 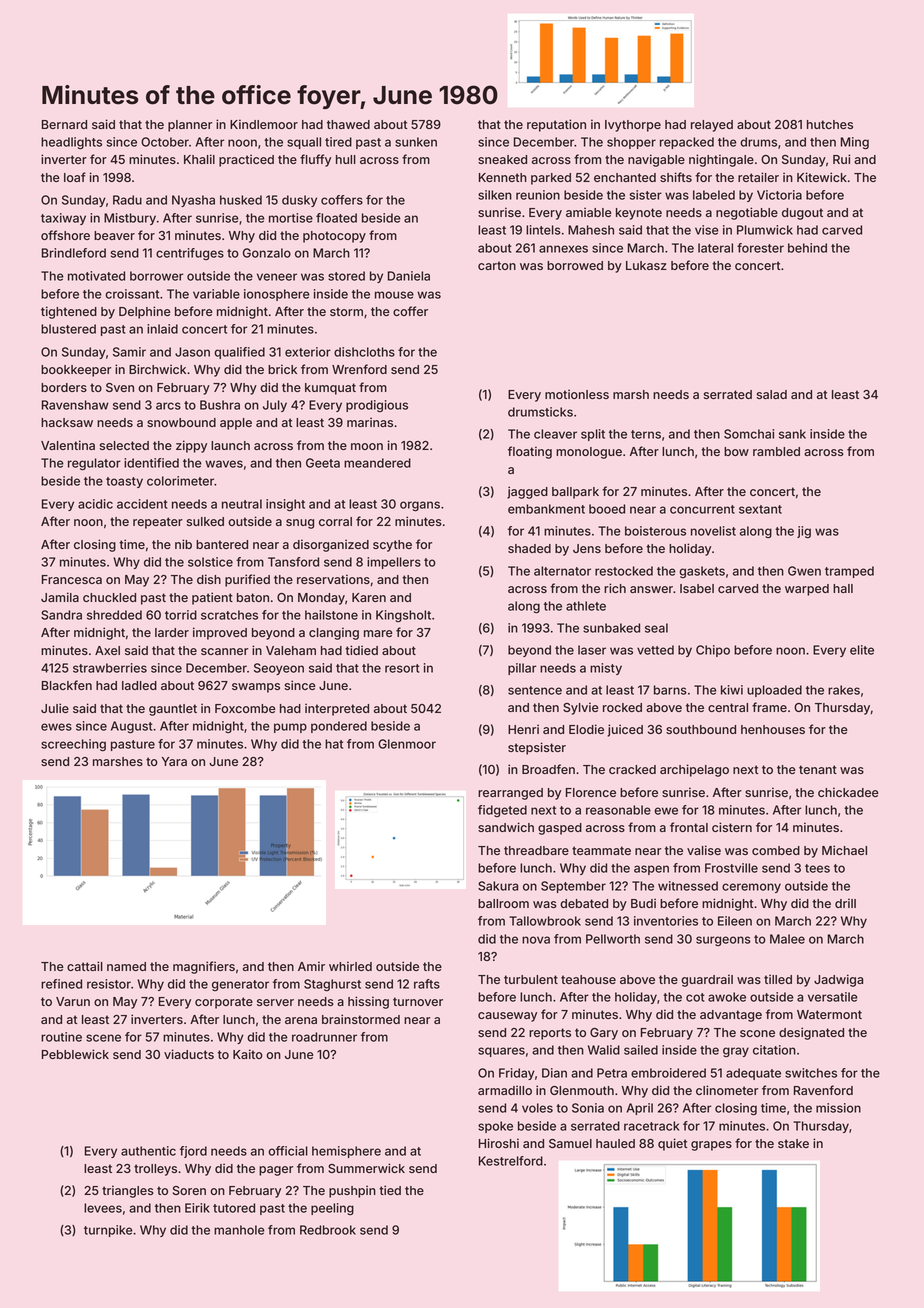 I want to click on Ravenford, so click(x=823, y=1090).
